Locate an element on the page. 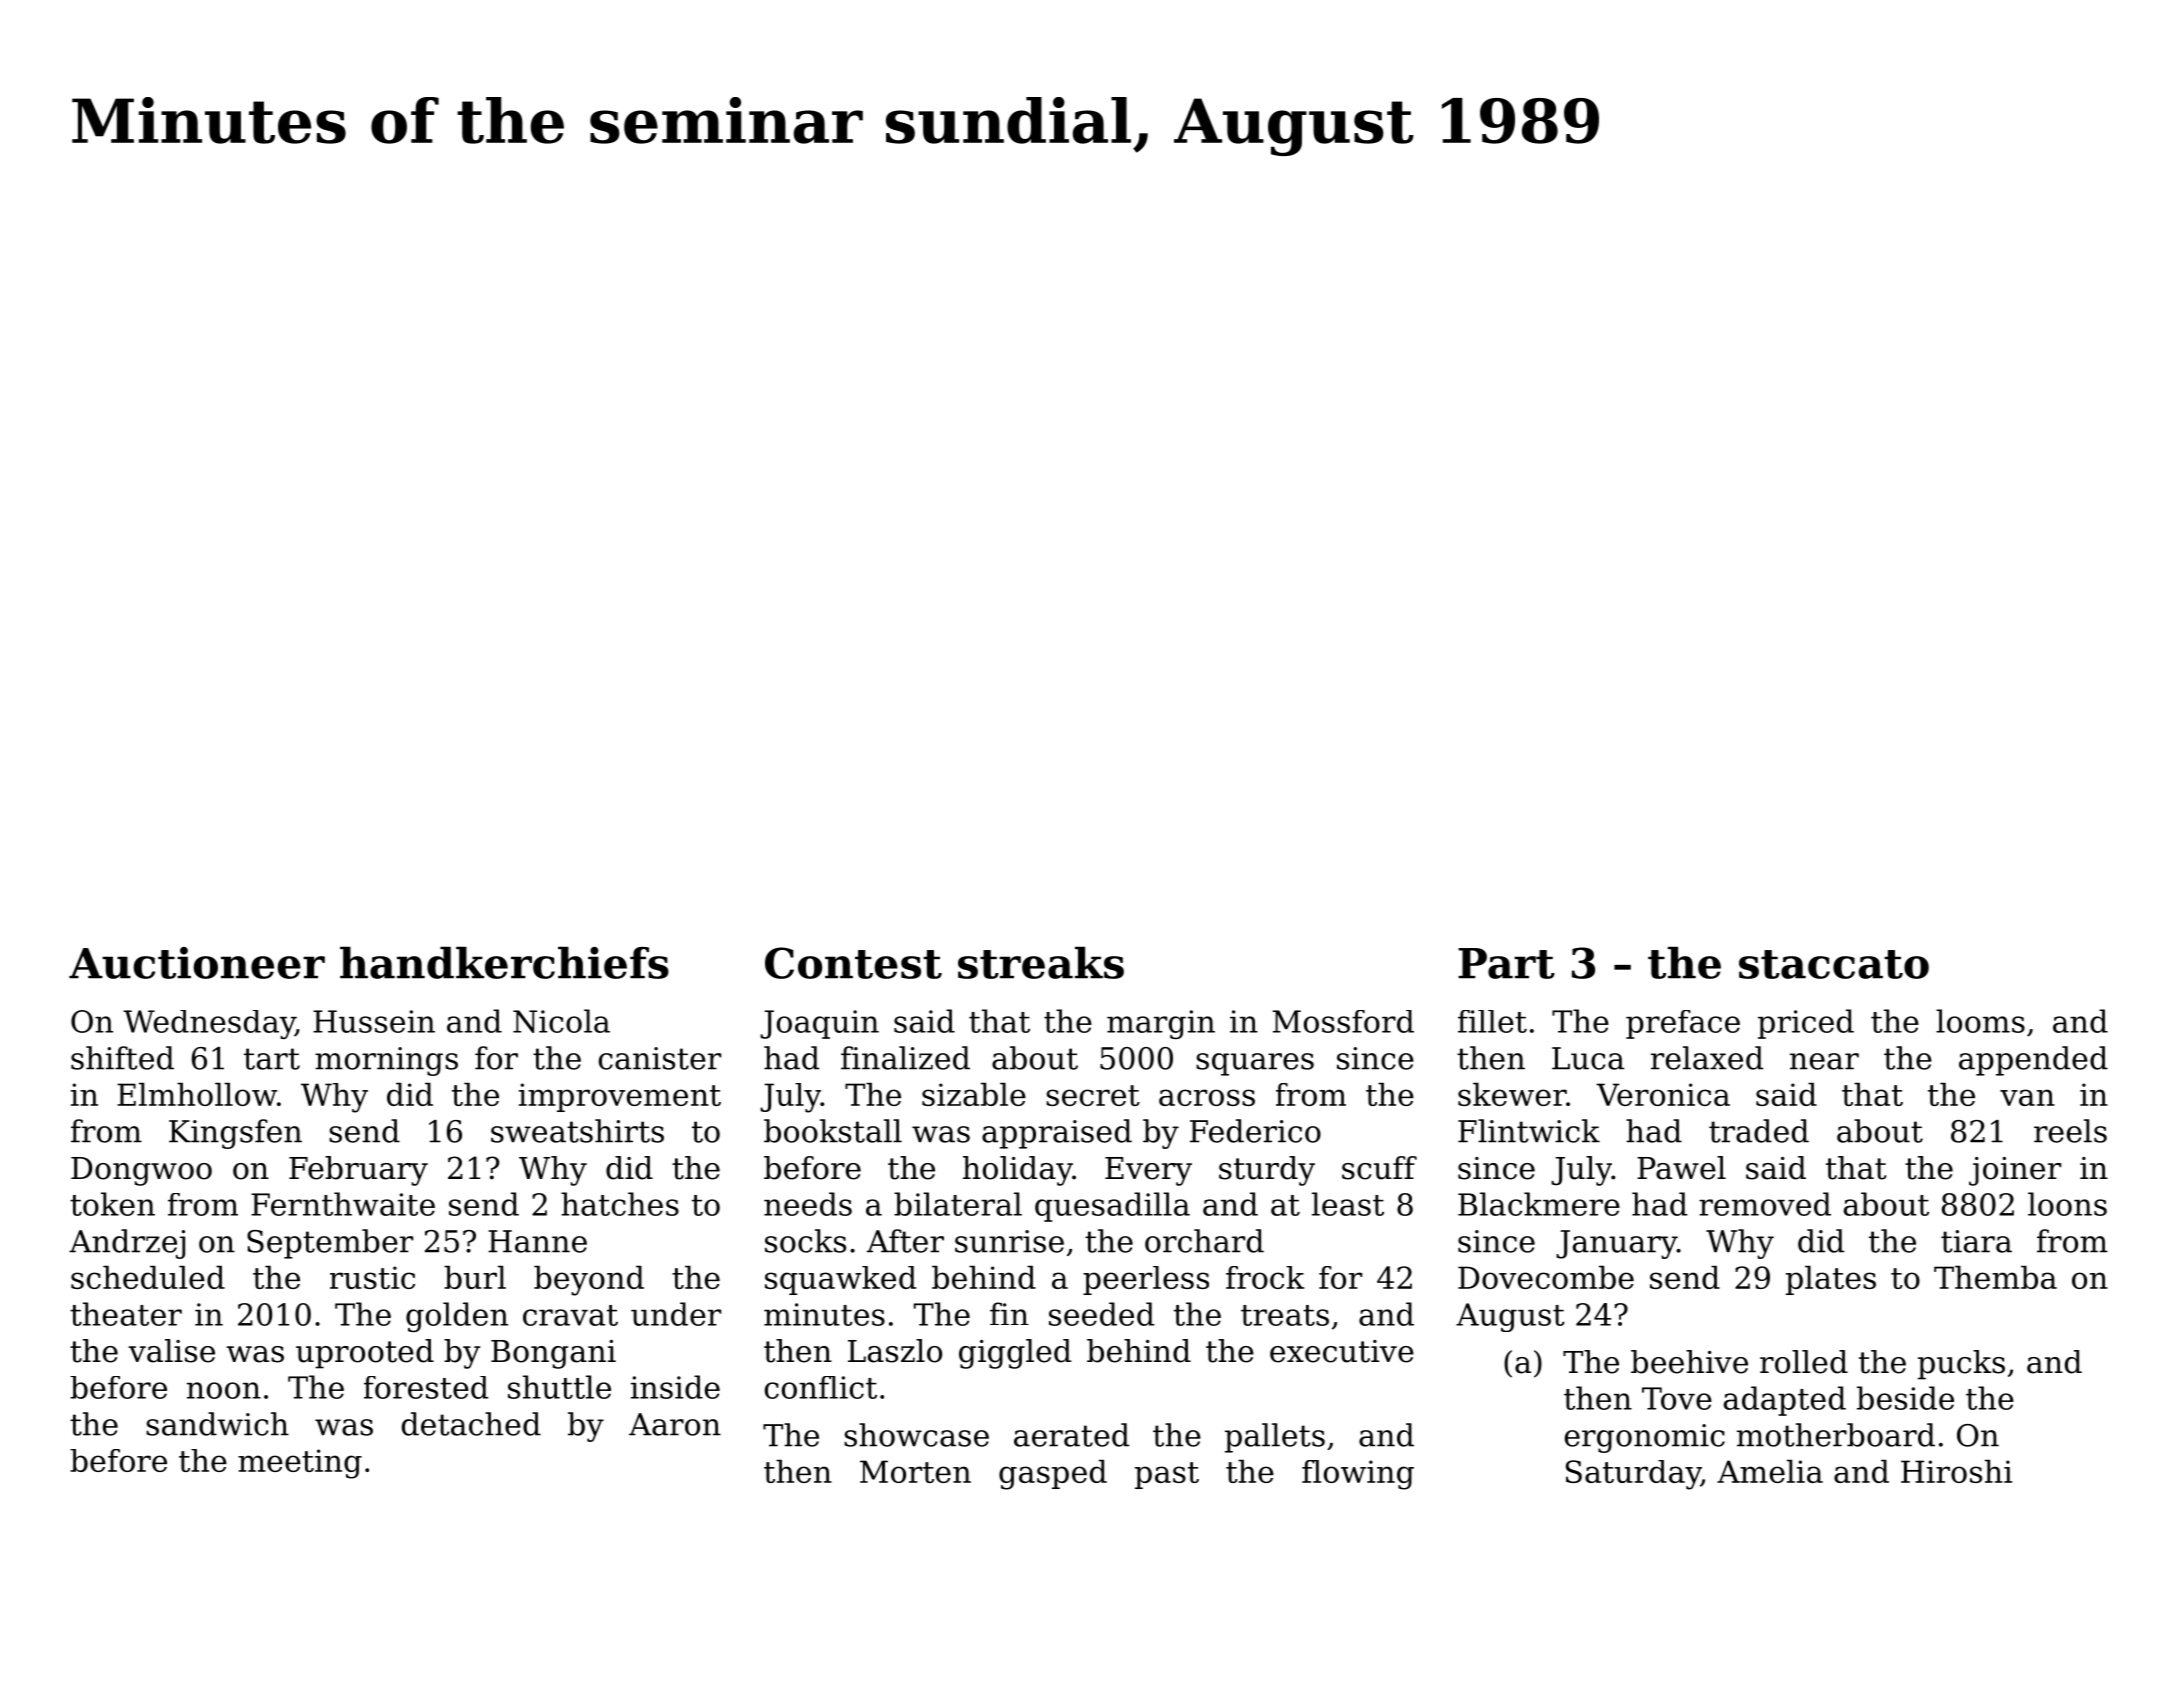 The image size is (2178, 1683). Saturday is located at coordinates (1633, 1475).
